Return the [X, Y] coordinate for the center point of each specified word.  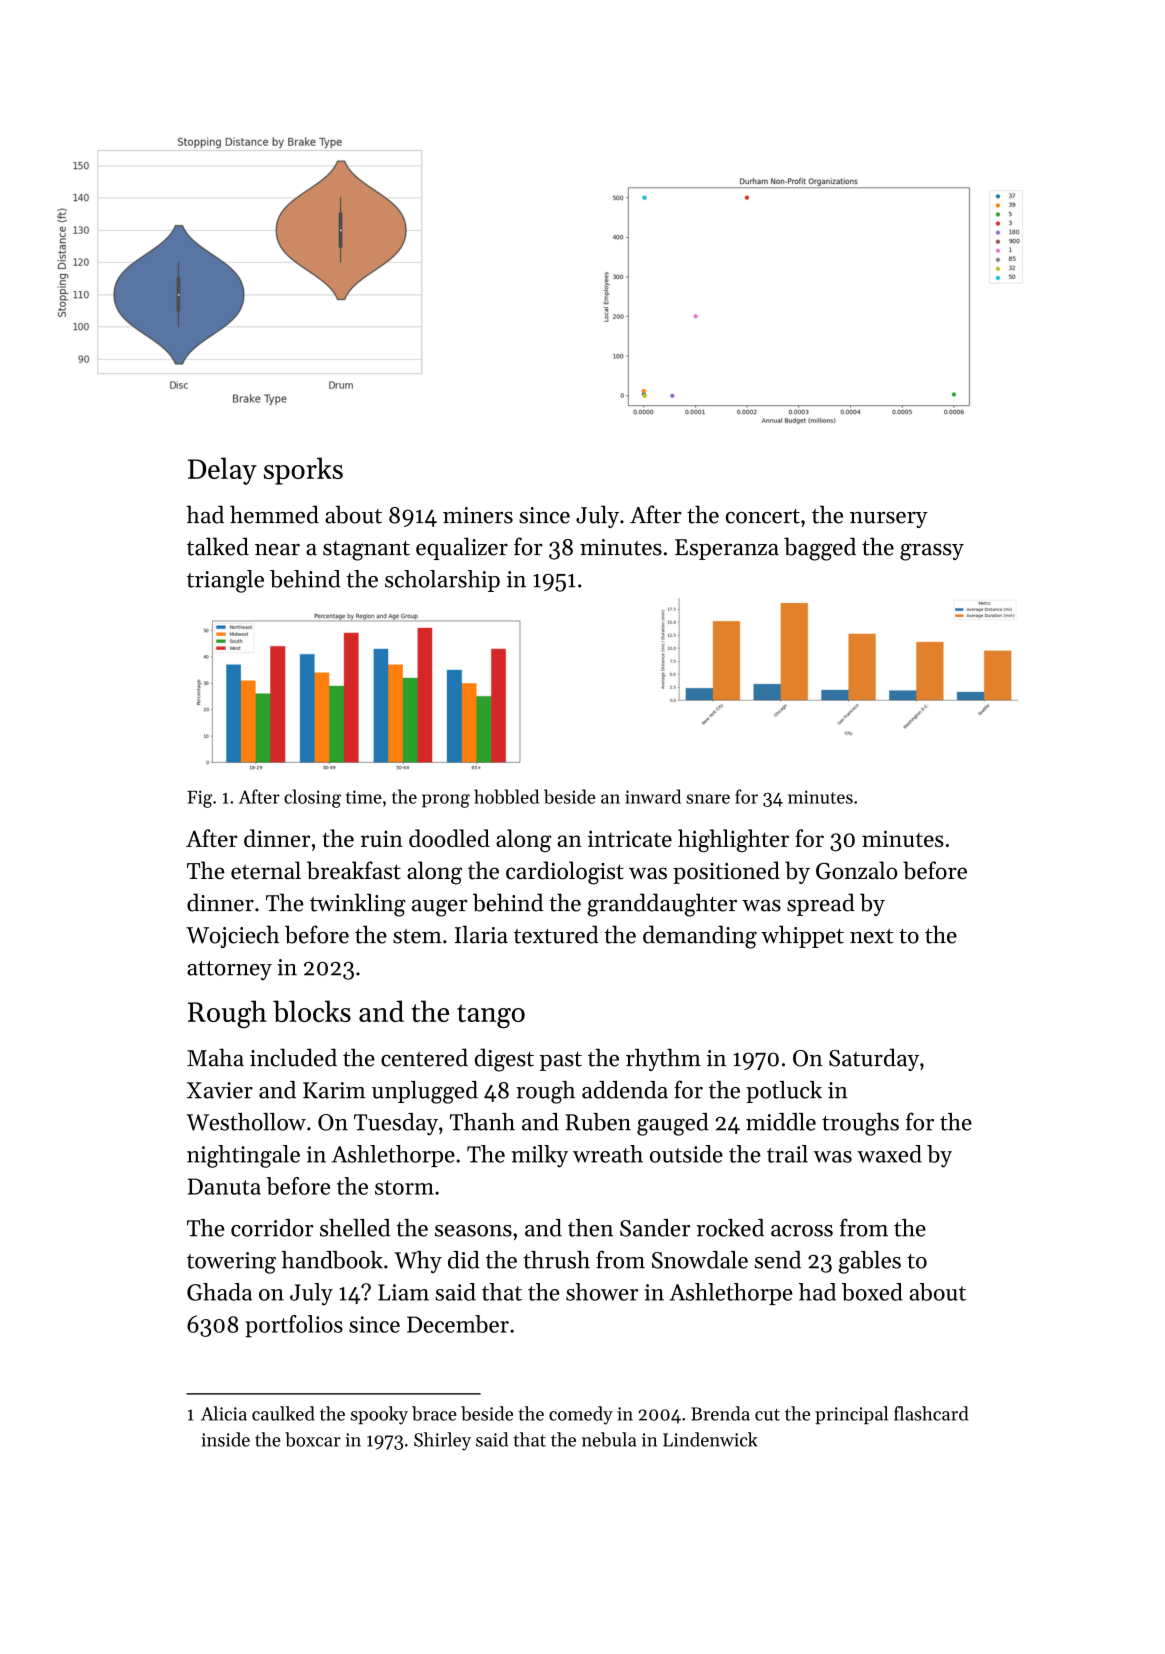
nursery [889, 520]
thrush [556, 1260]
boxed [872, 1292]
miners [478, 515]
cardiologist [565, 873]
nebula [609, 1439]
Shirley [442, 1441]
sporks [303, 471]
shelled [355, 1228]
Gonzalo [856, 870]
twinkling [358, 905]
